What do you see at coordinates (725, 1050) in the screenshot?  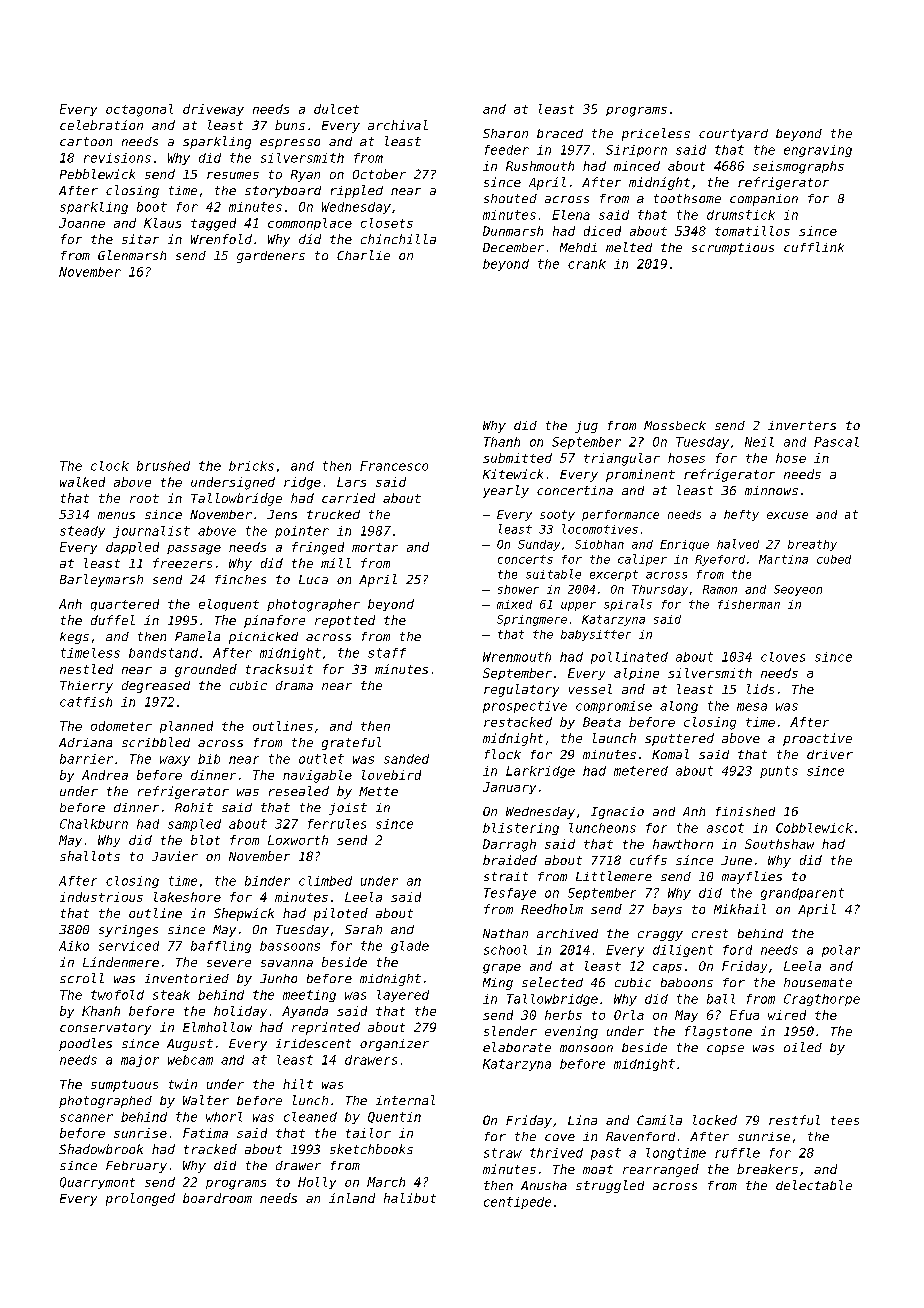 I see `copse` at bounding box center [725, 1050].
